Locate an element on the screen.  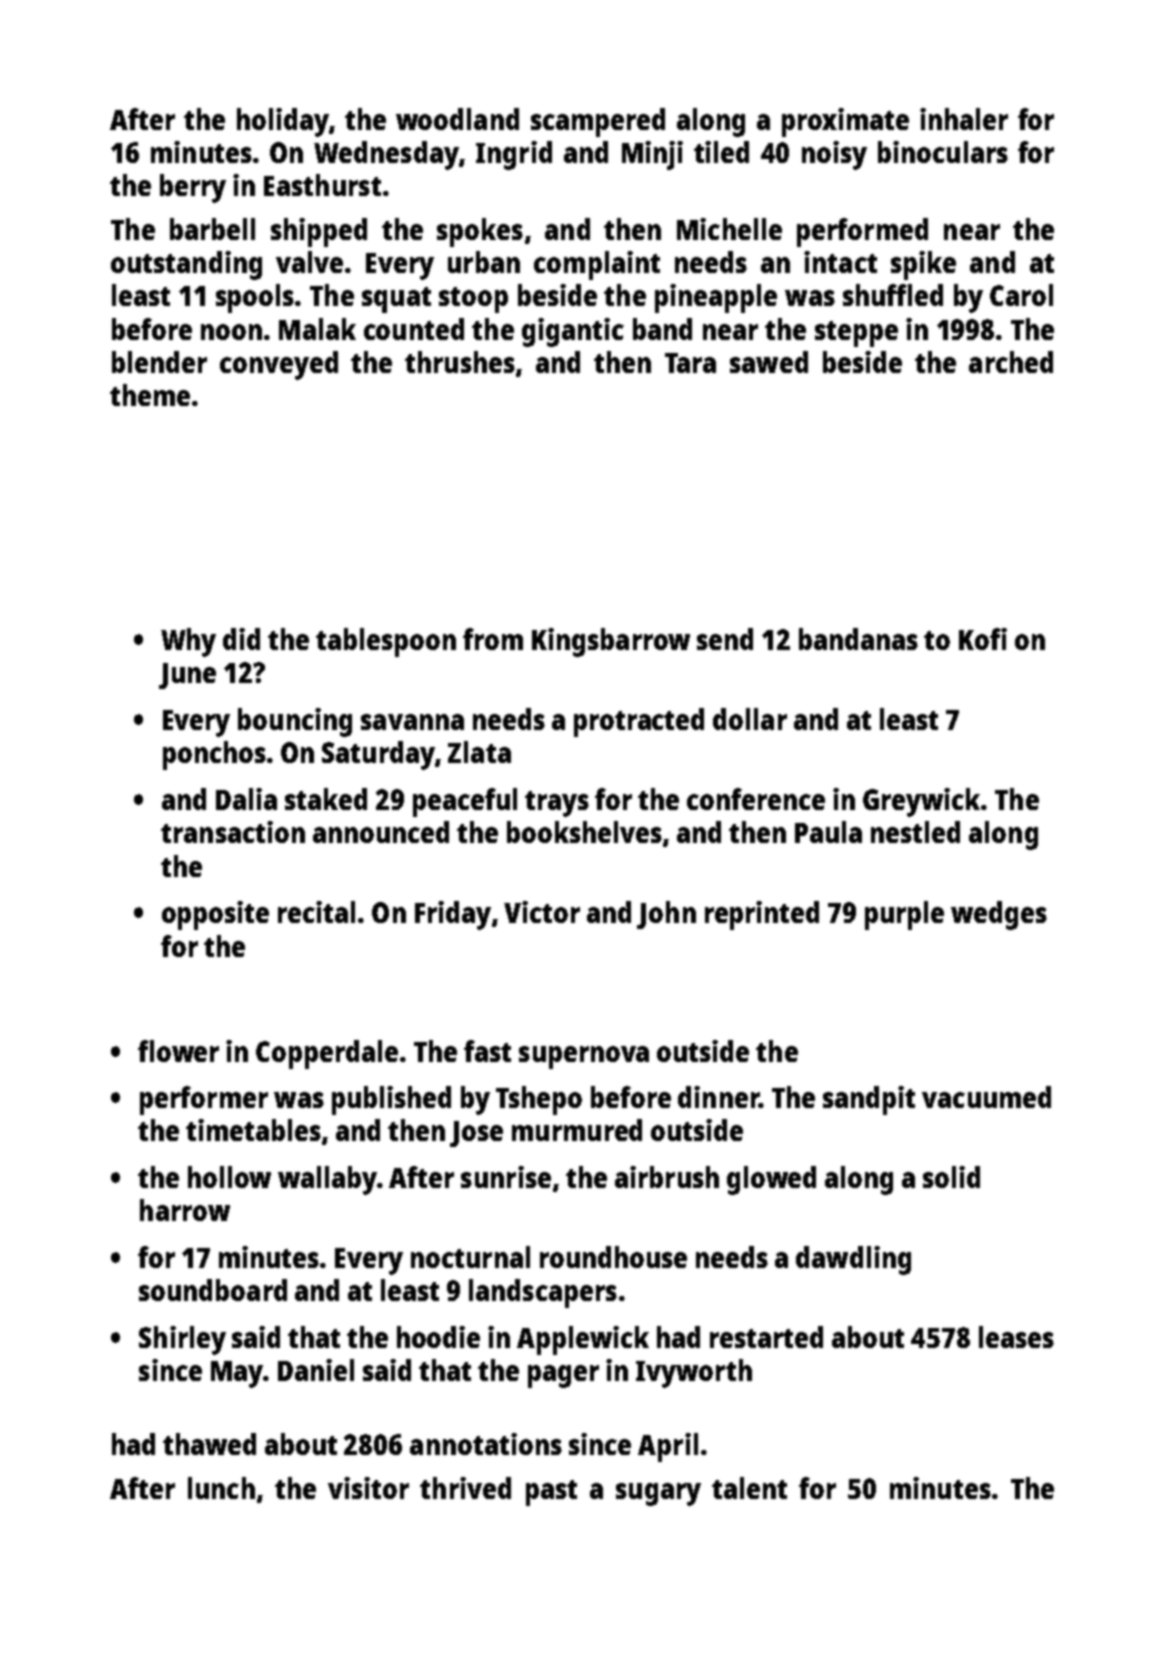
berry is located at coordinates (193, 188).
